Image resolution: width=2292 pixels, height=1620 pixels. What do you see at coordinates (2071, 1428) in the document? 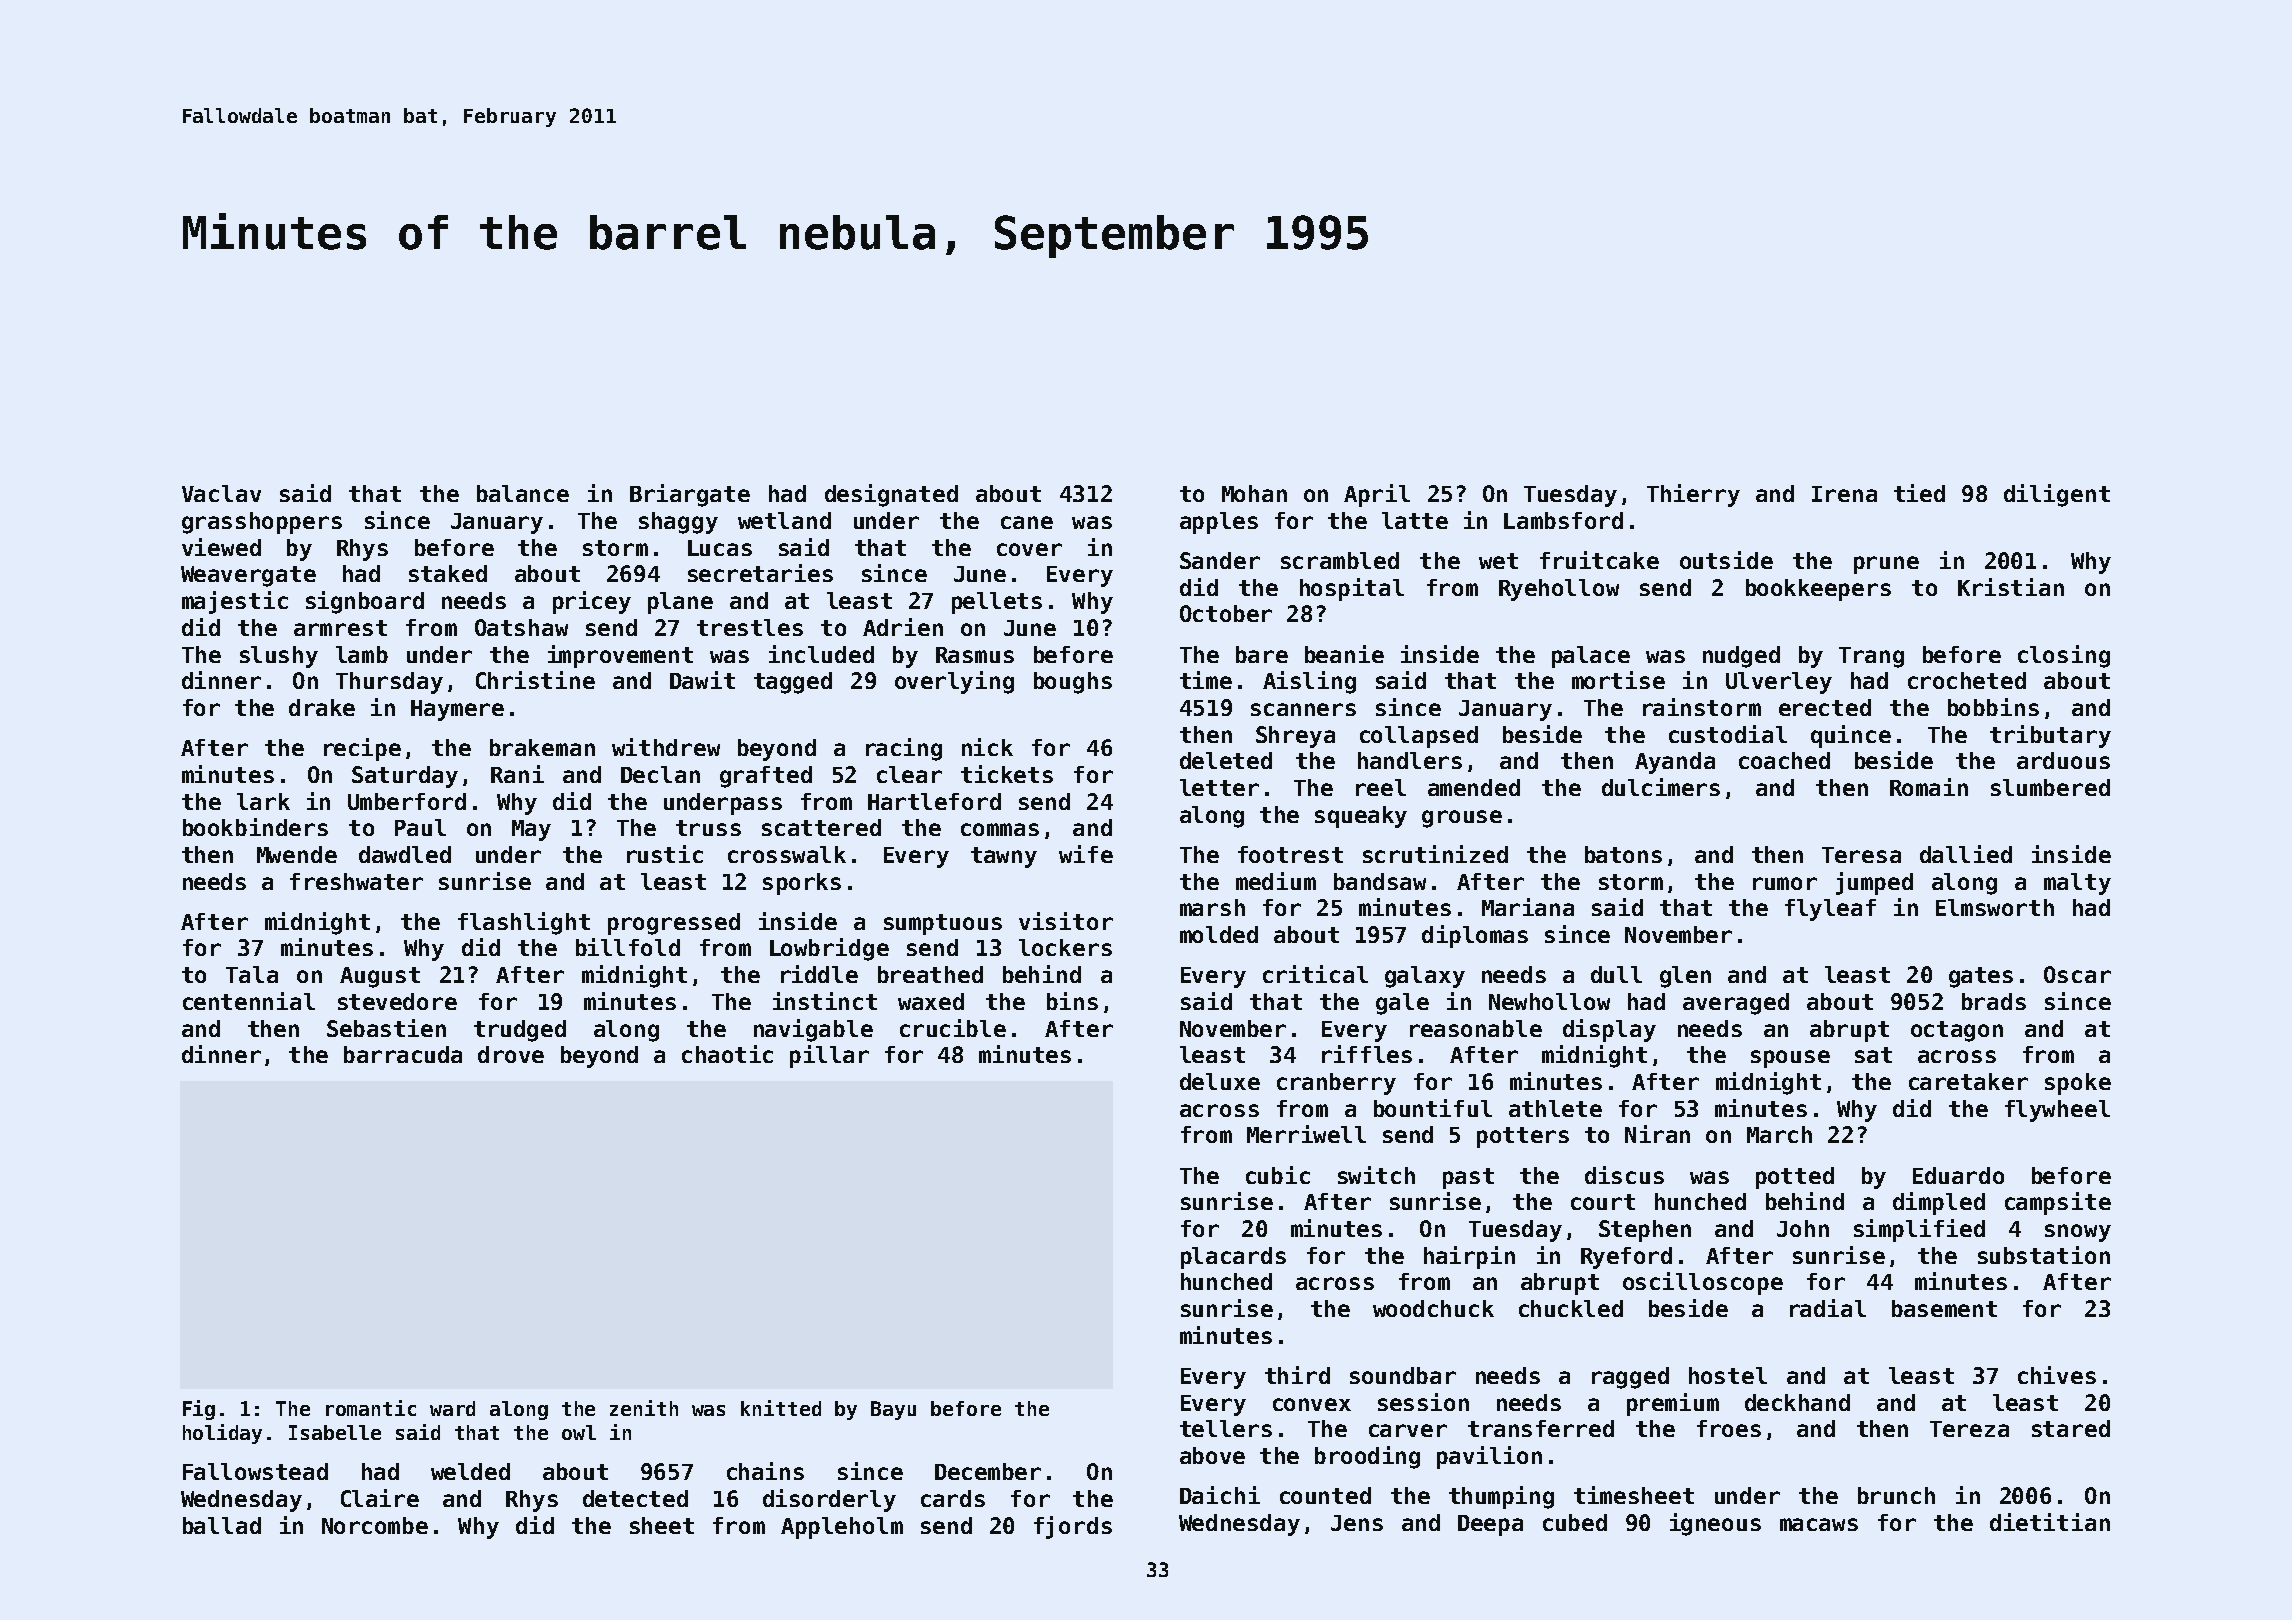
I see `stared` at bounding box center [2071, 1428].
